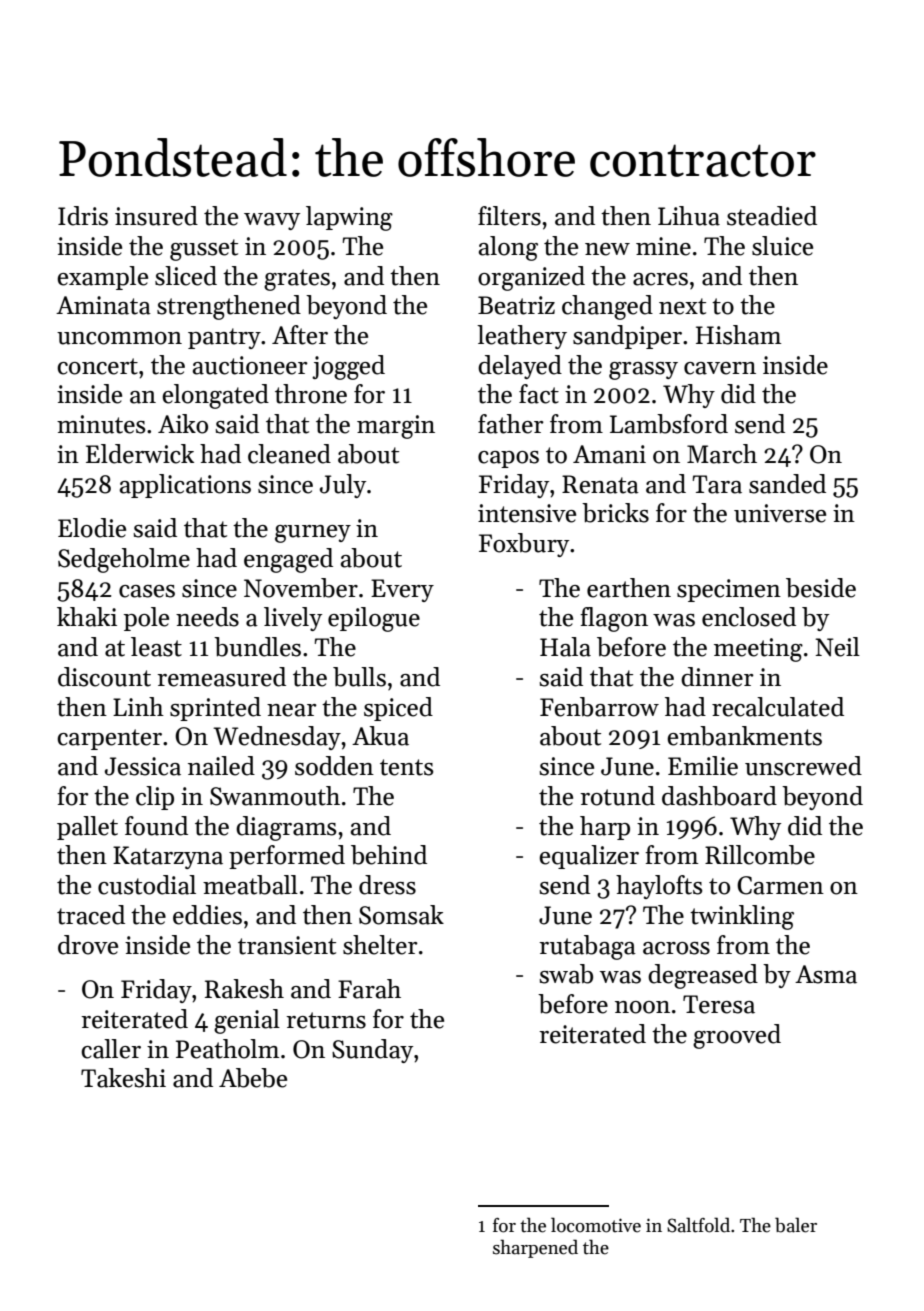  Describe the element at coordinates (596, 1225) in the screenshot. I see `locomotive` at that location.
